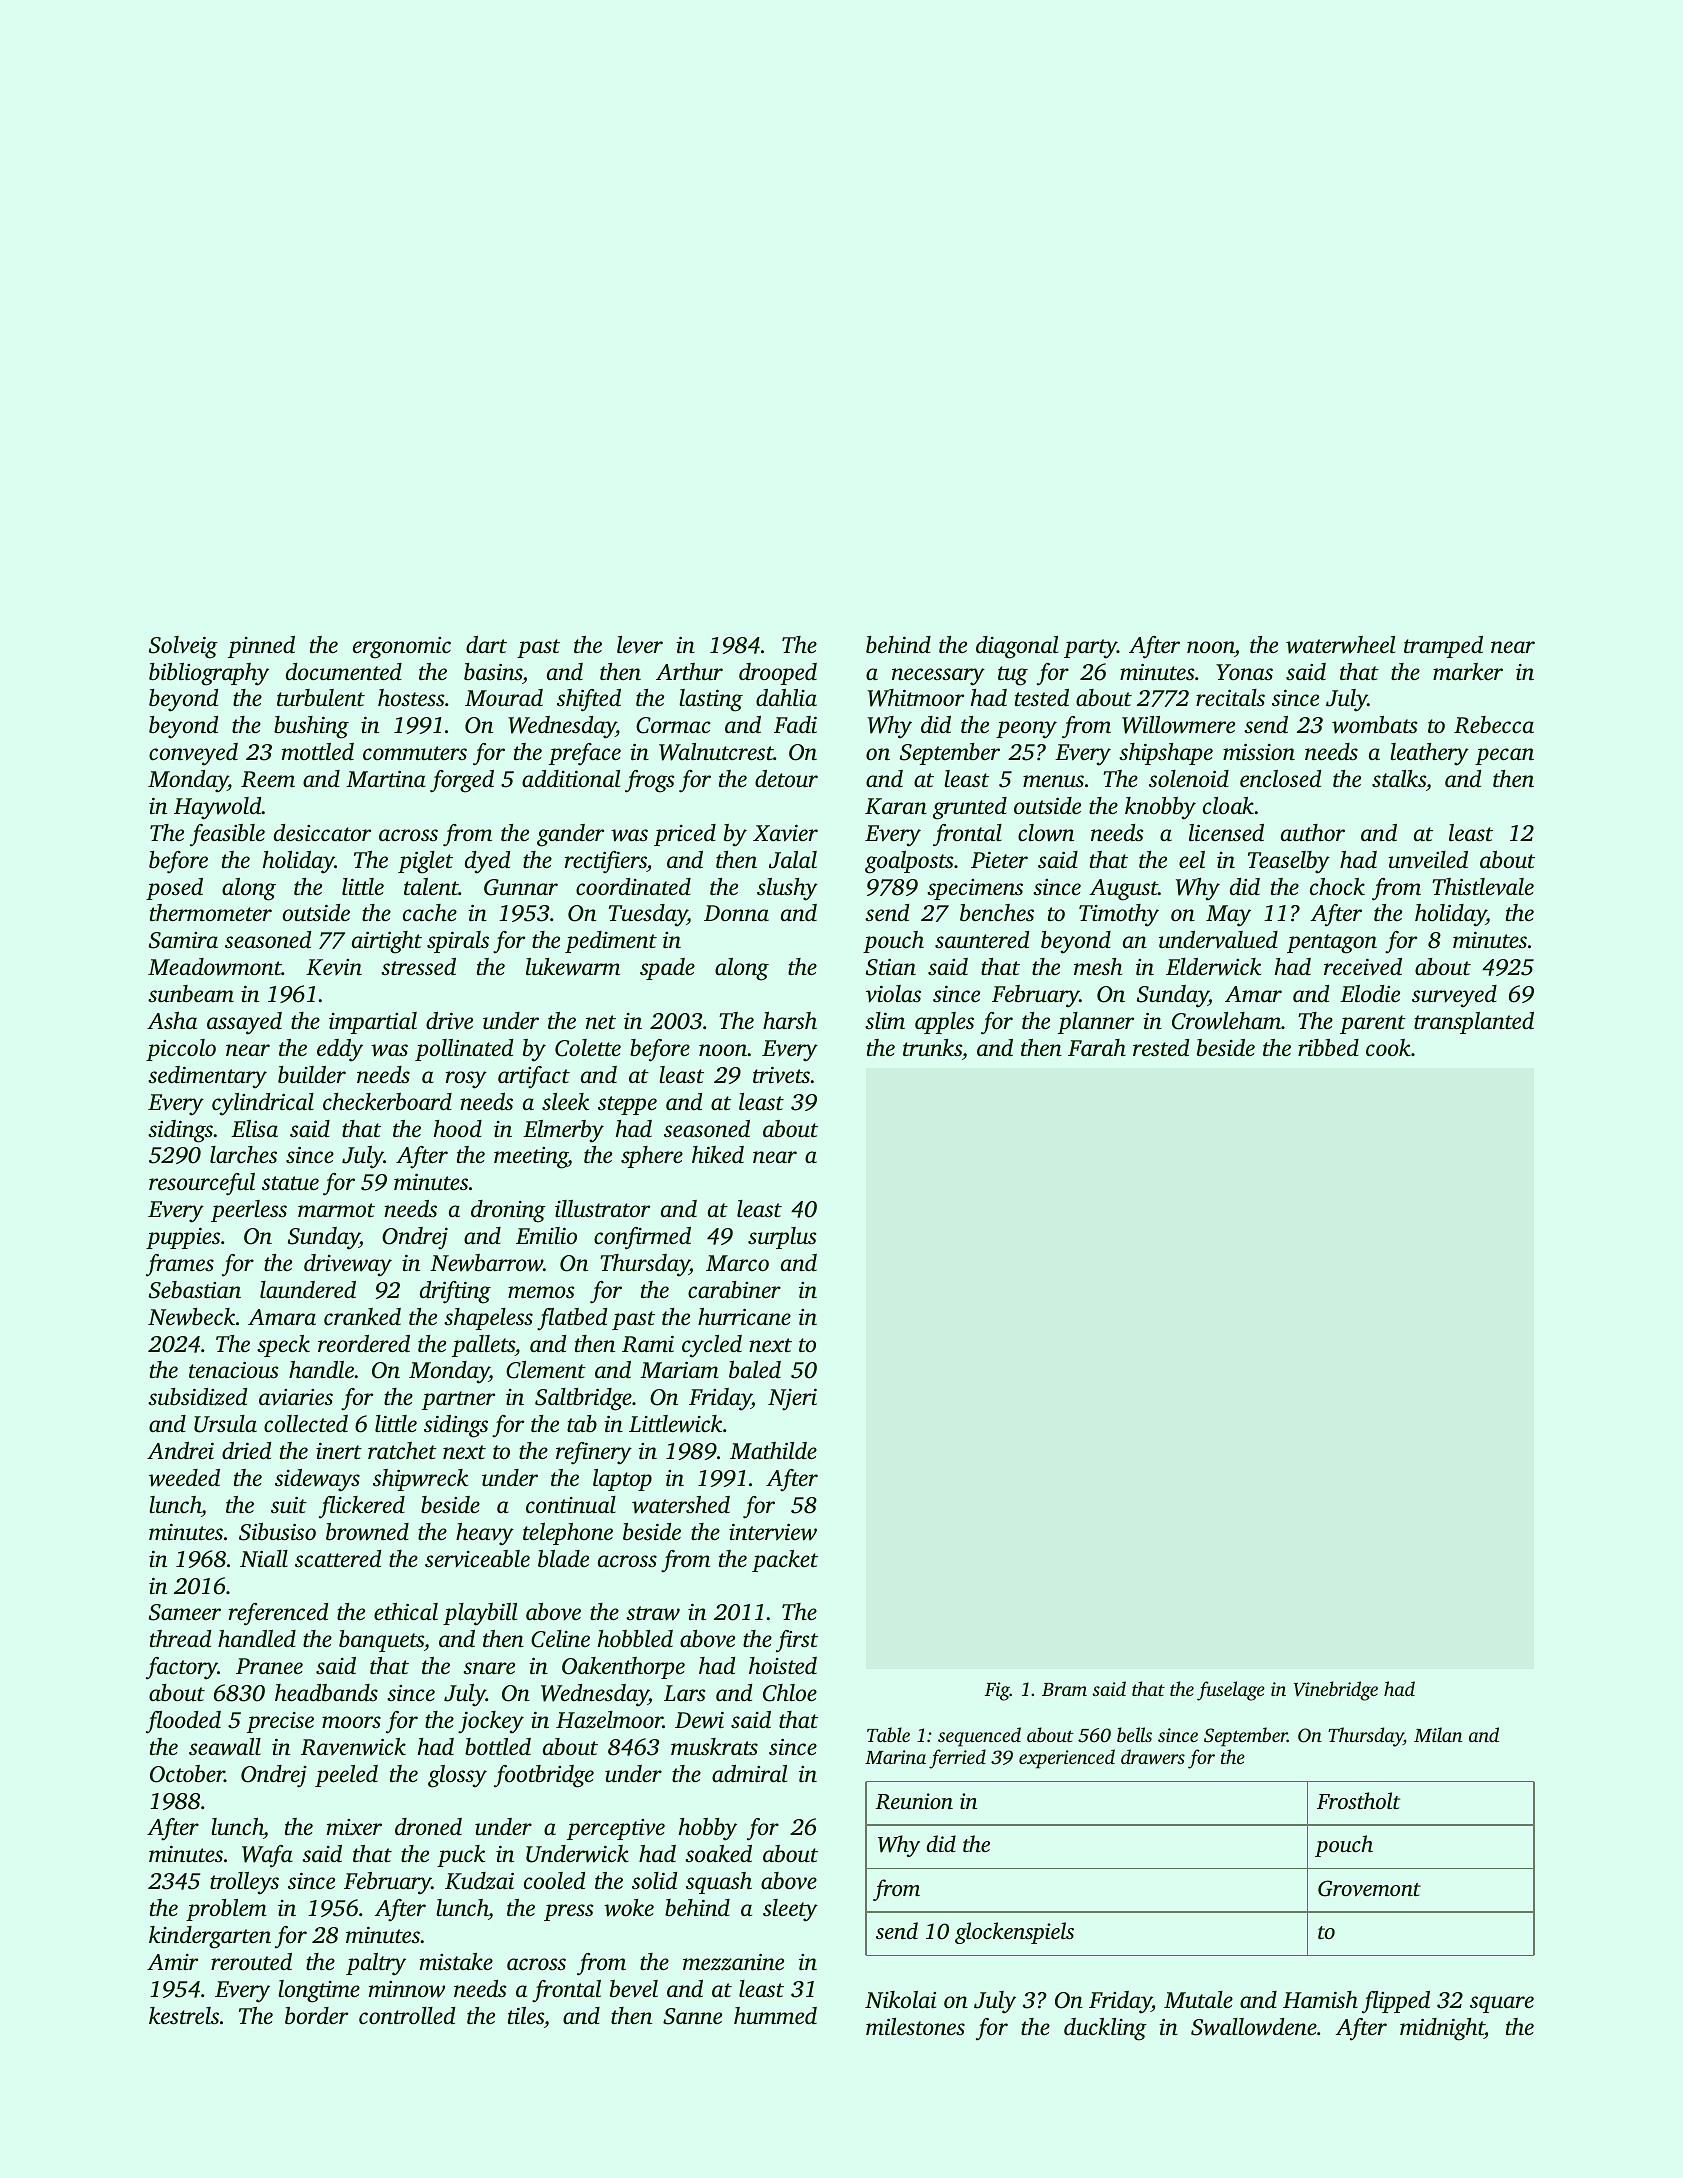 This image has height=2178, width=1683. Describe the element at coordinates (1429, 754) in the image. I see `leathery` at that location.
